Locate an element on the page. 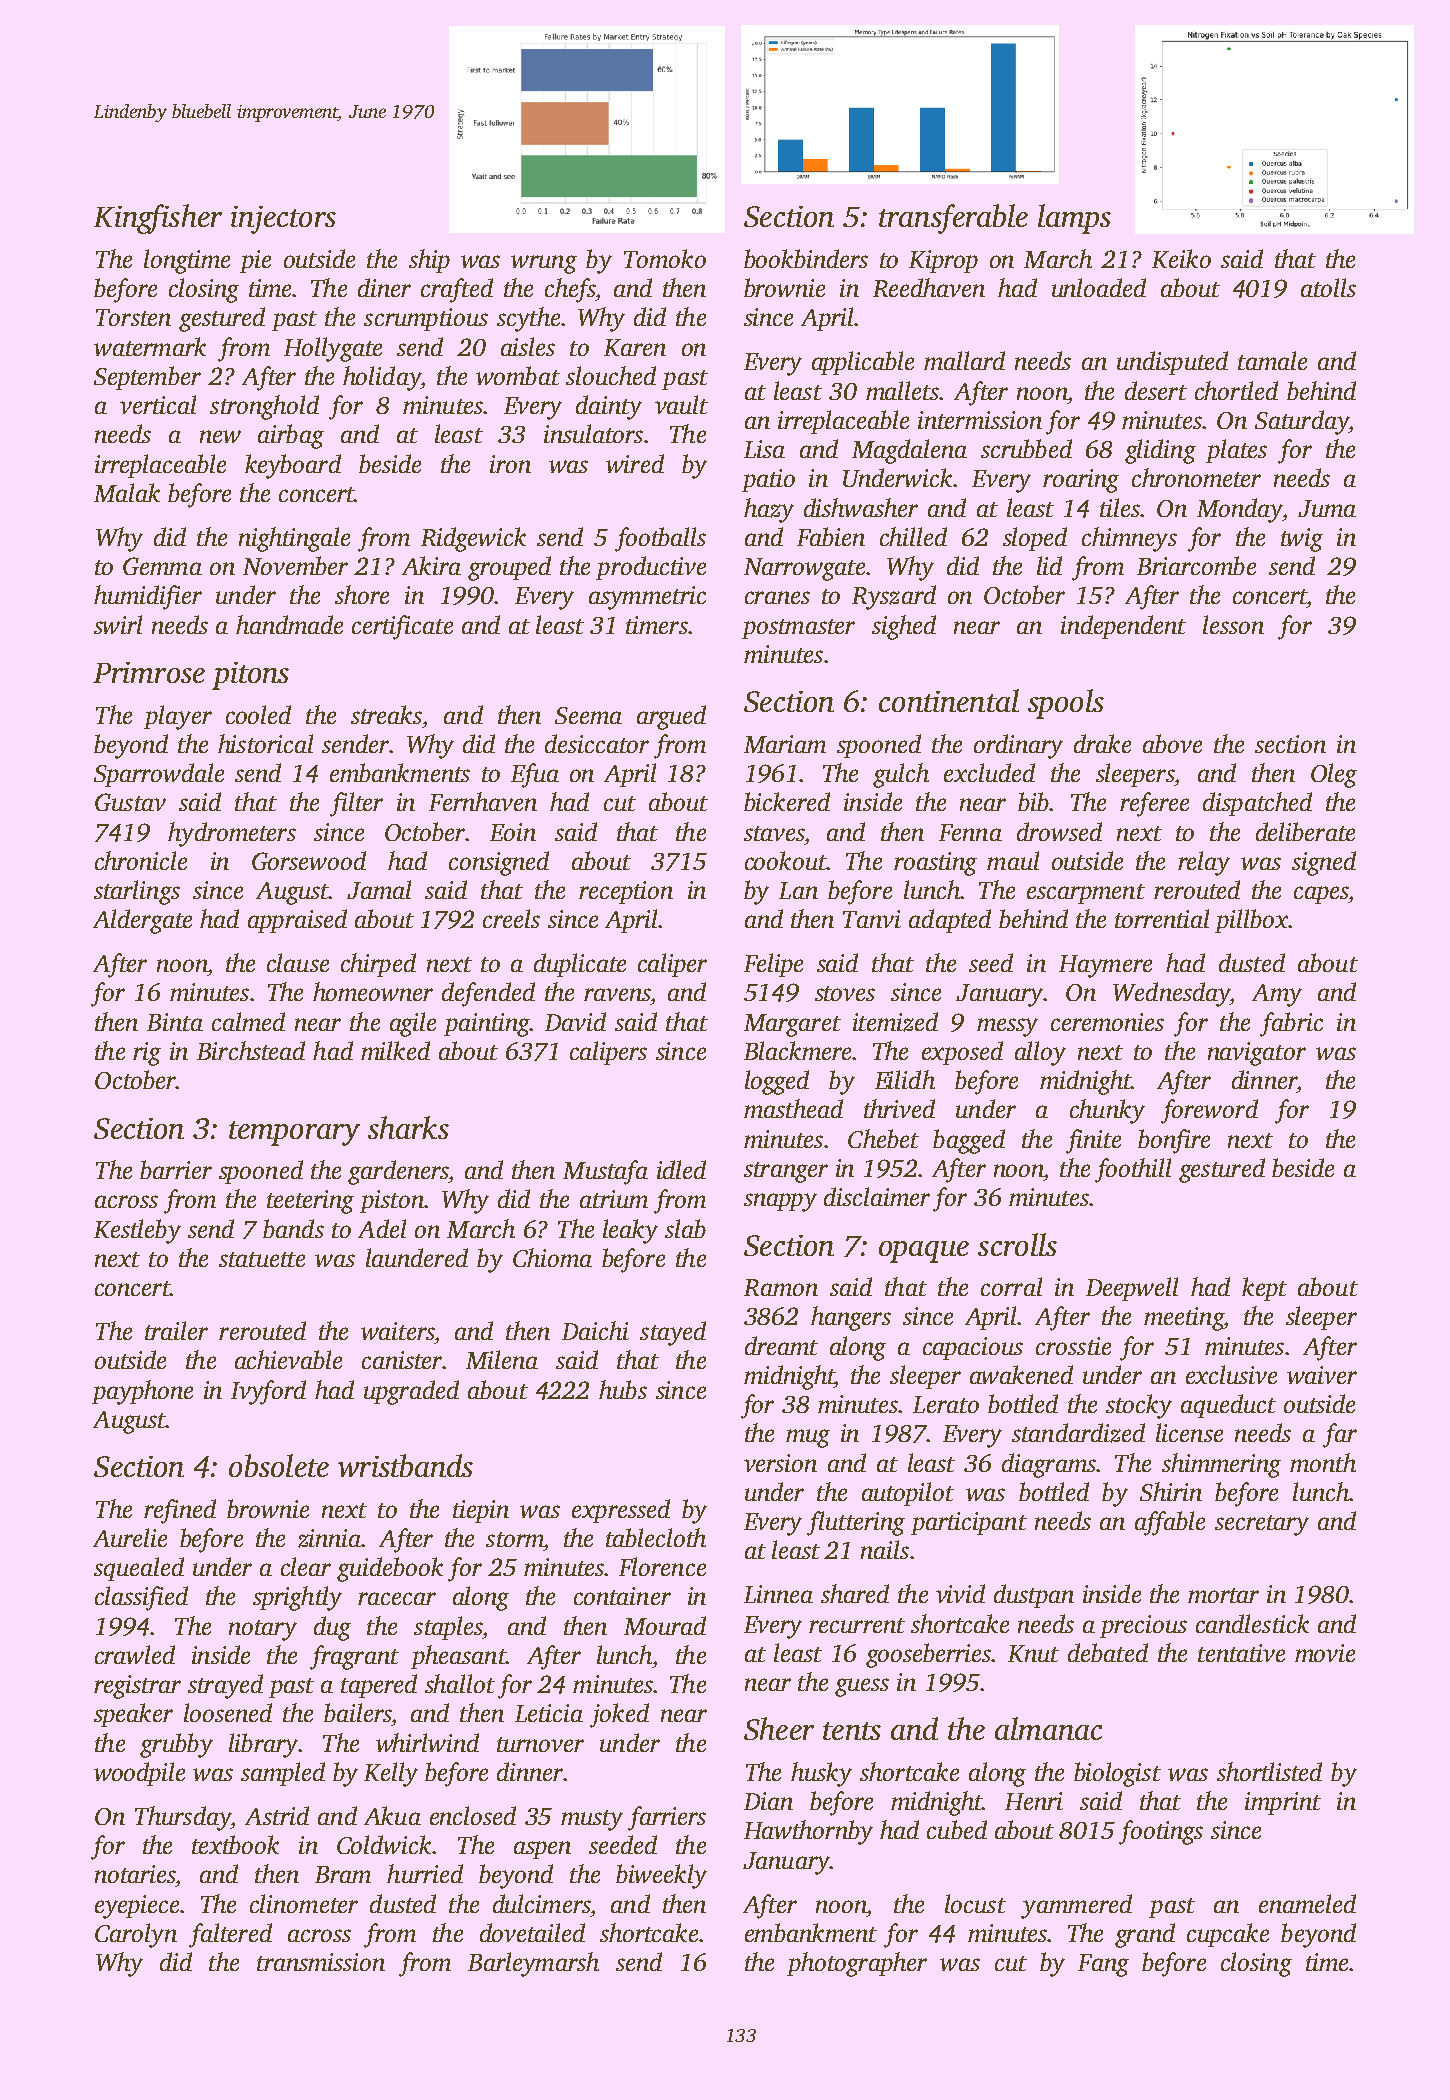  Tomoko is located at coordinates (665, 258).
